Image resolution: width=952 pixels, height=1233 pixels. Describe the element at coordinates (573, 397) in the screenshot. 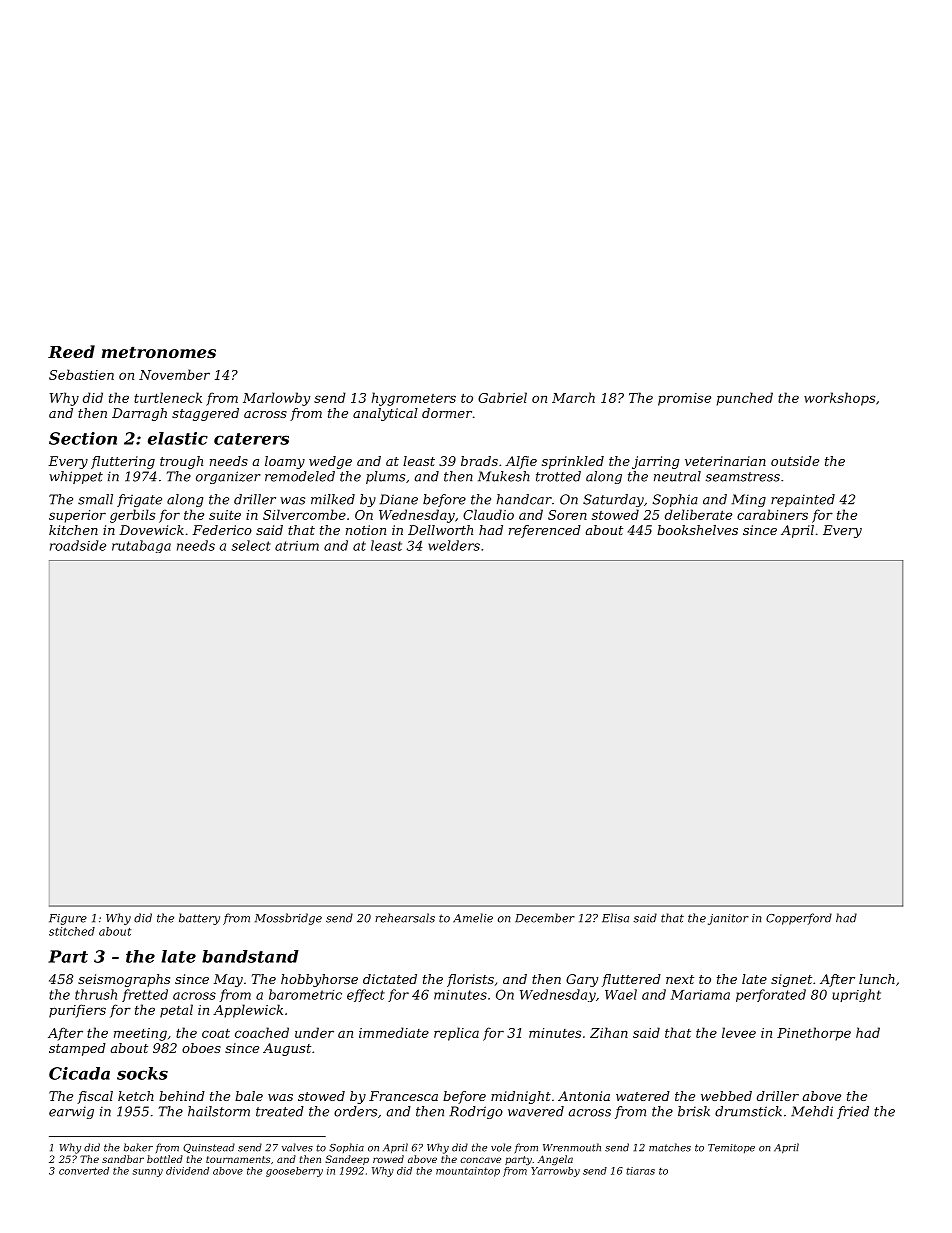

I see `March` at that location.
